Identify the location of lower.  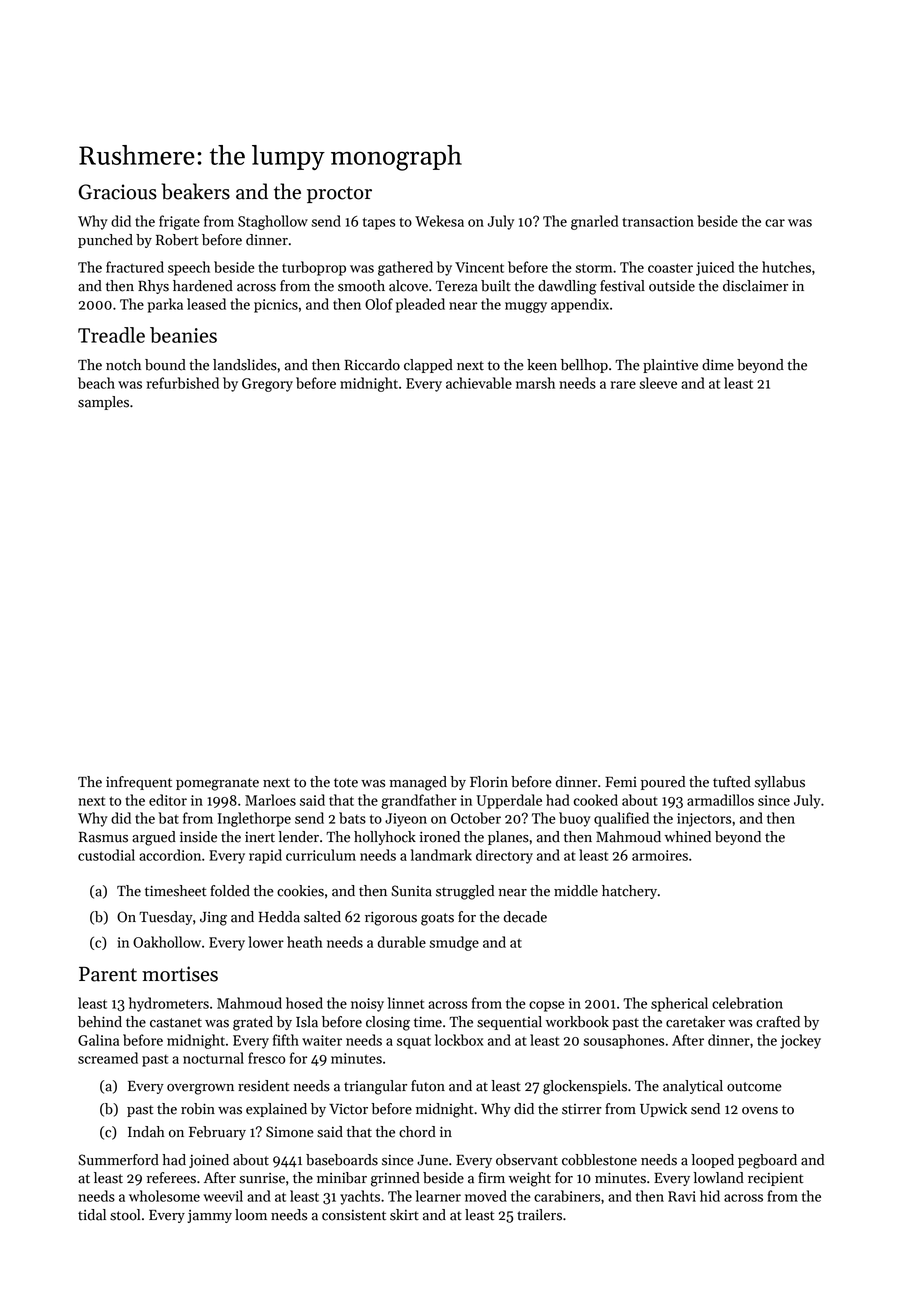
(266, 942).
